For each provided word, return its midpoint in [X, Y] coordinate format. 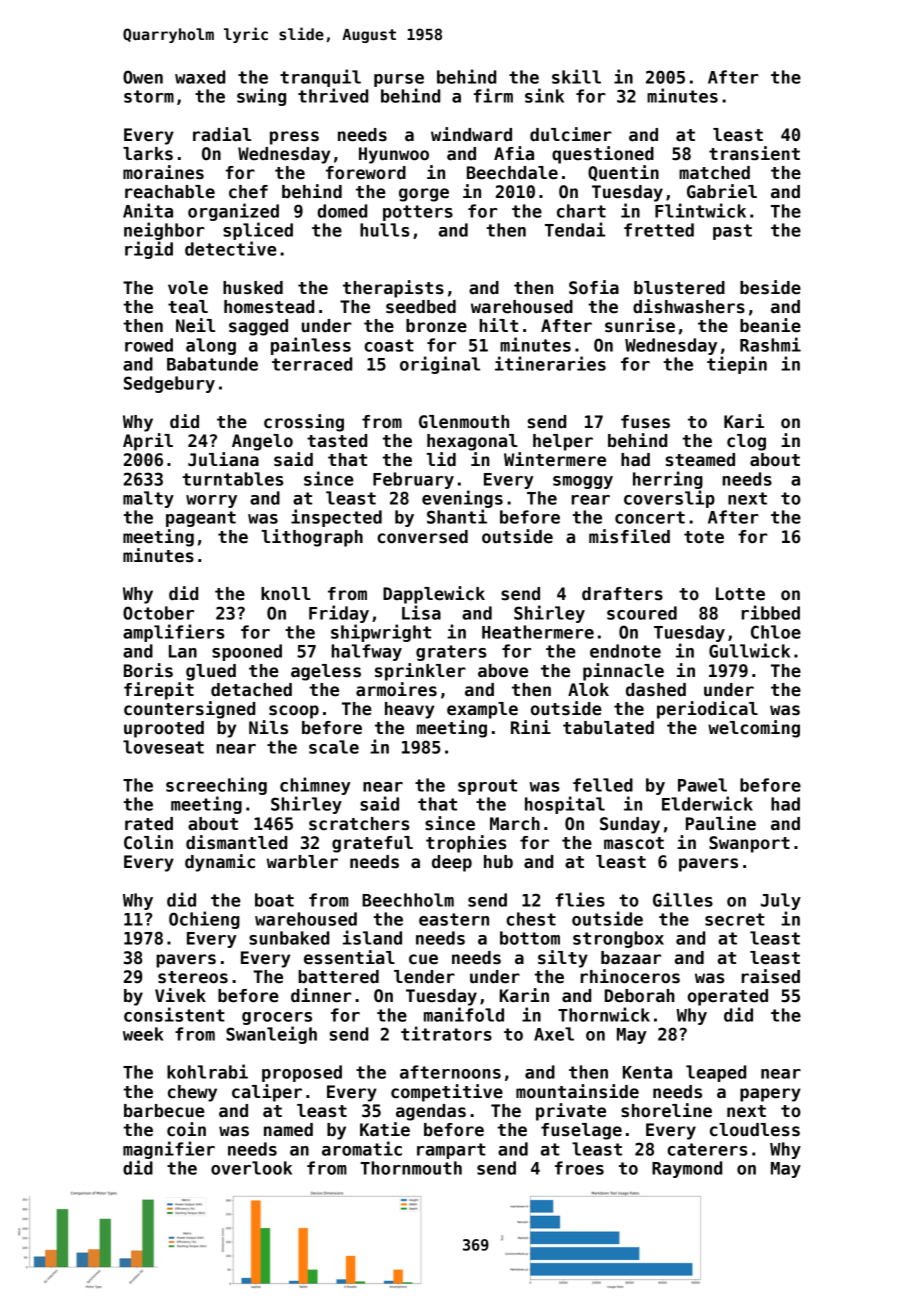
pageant [201, 519]
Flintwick [700, 210]
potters [418, 213]
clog [746, 442]
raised [770, 976]
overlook [251, 1168]
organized [233, 212]
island [372, 937]
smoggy [583, 482]
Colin [148, 842]
